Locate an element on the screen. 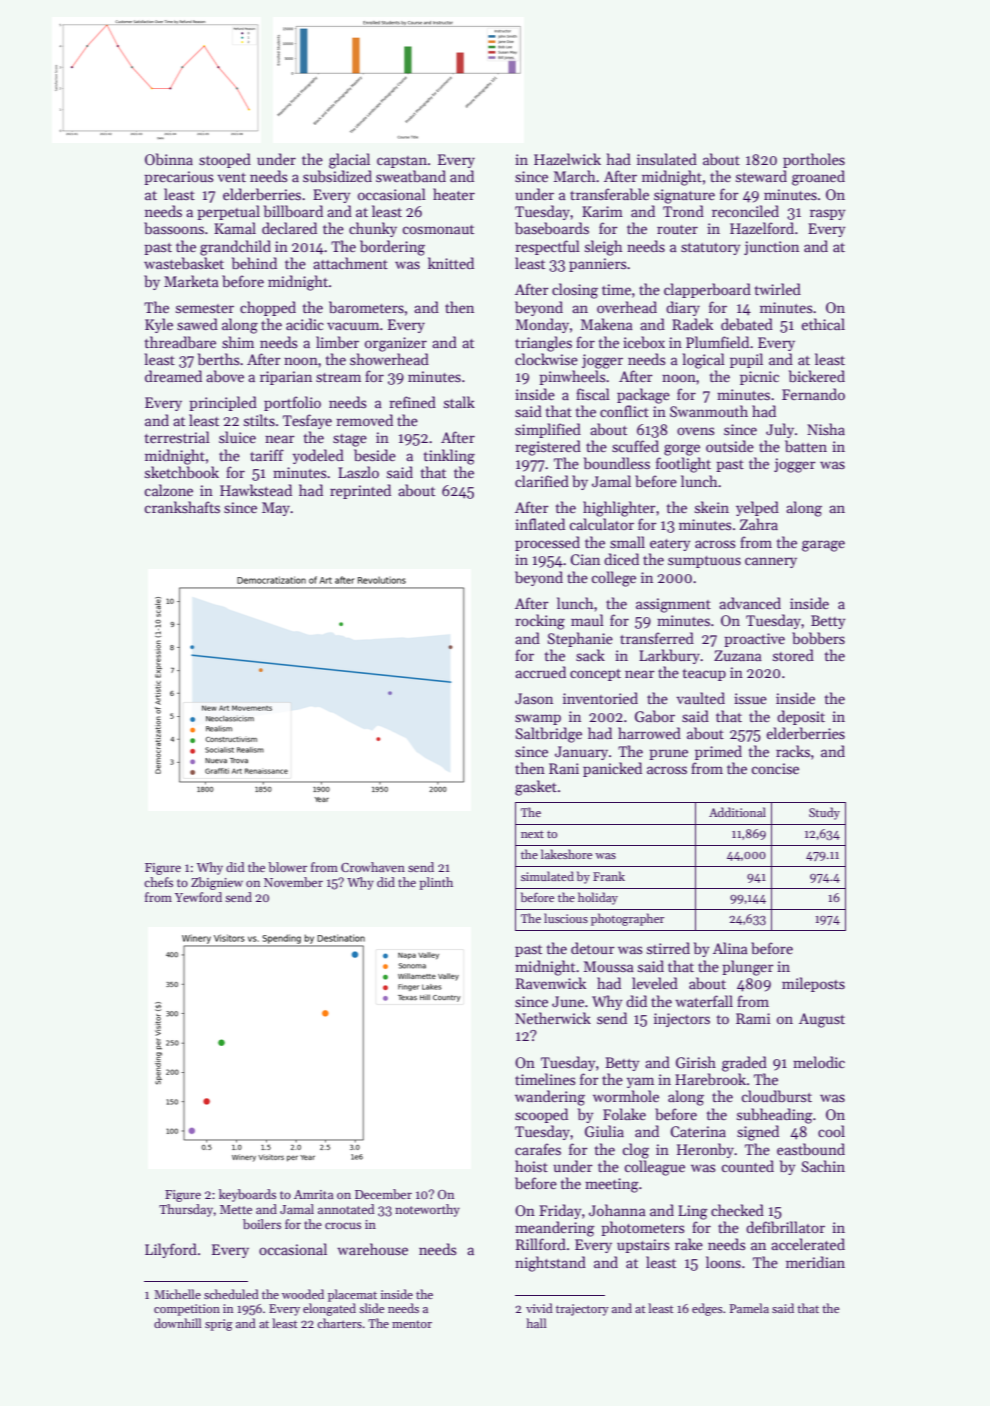 Image resolution: width=990 pixels, height=1406 pixels. respectful is located at coordinates (547, 247).
